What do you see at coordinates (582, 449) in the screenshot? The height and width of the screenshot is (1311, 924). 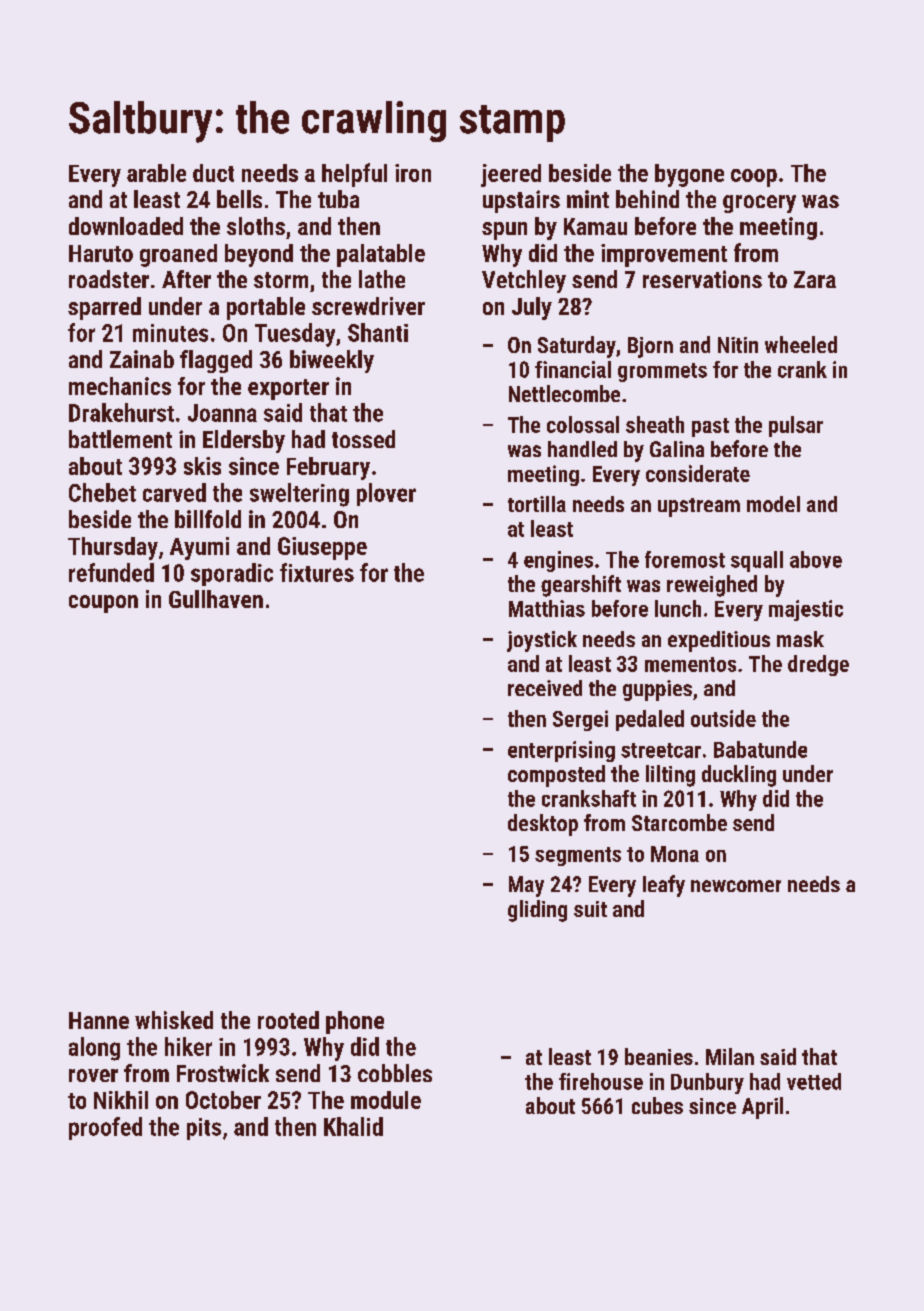 I see `handled` at bounding box center [582, 449].
